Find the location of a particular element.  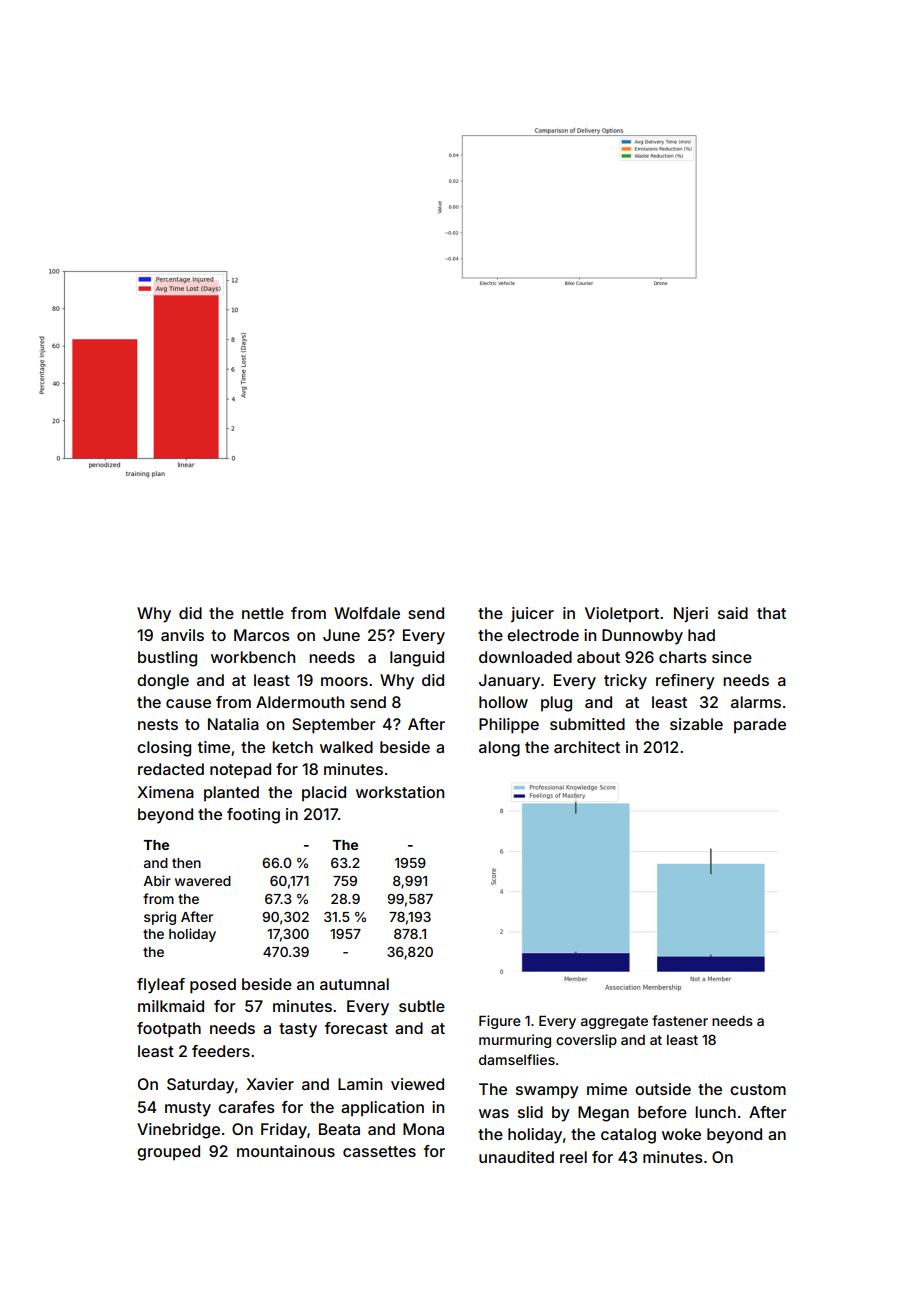

sprig is located at coordinates (160, 918).
